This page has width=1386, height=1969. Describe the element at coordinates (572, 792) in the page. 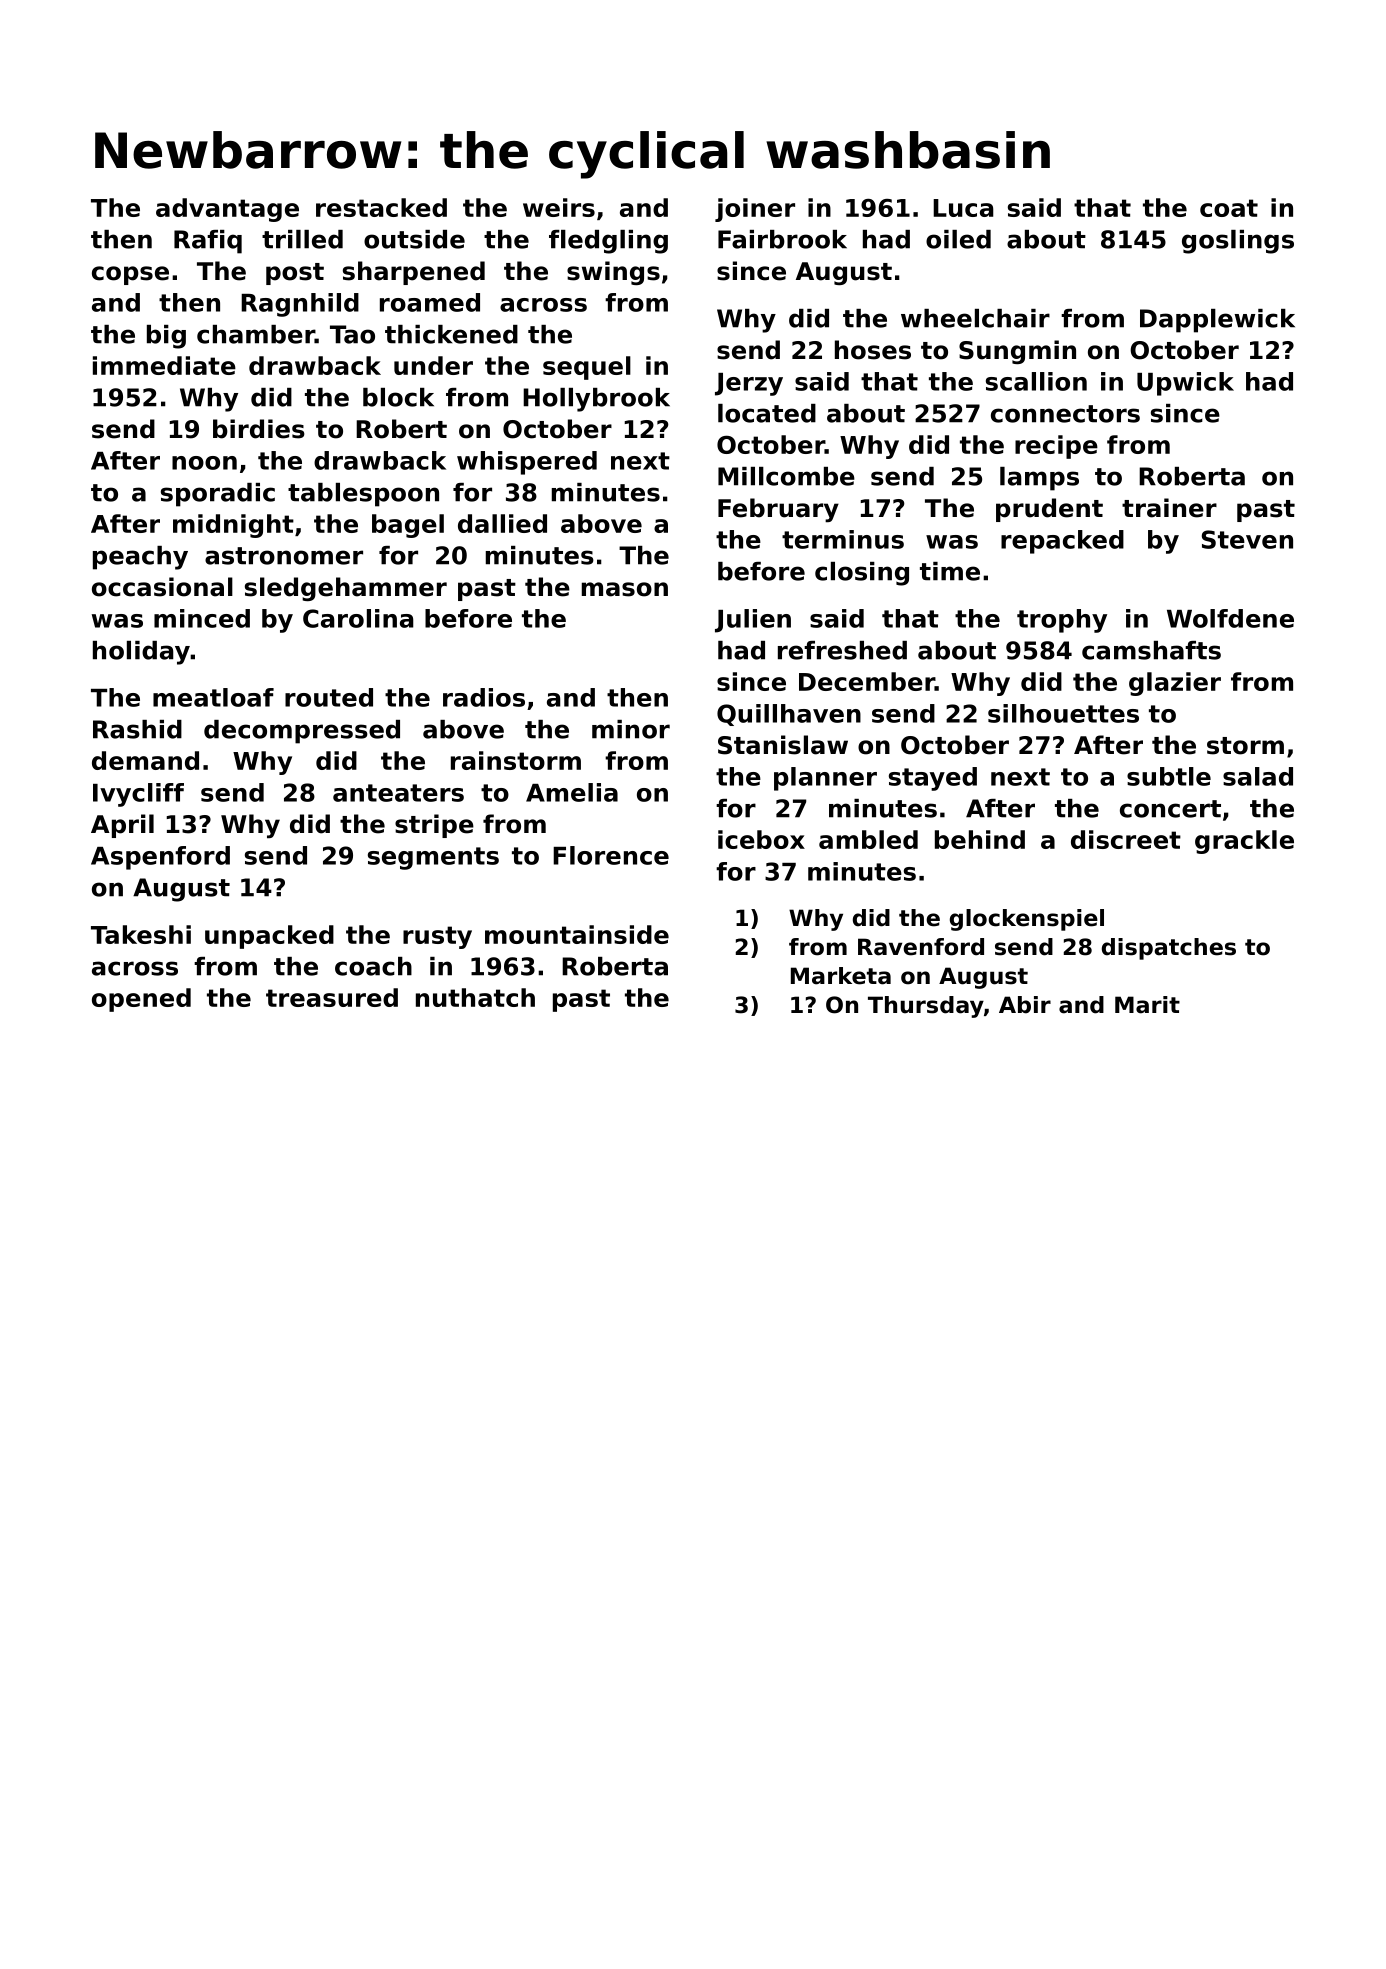

I see `Amelia` at that location.
